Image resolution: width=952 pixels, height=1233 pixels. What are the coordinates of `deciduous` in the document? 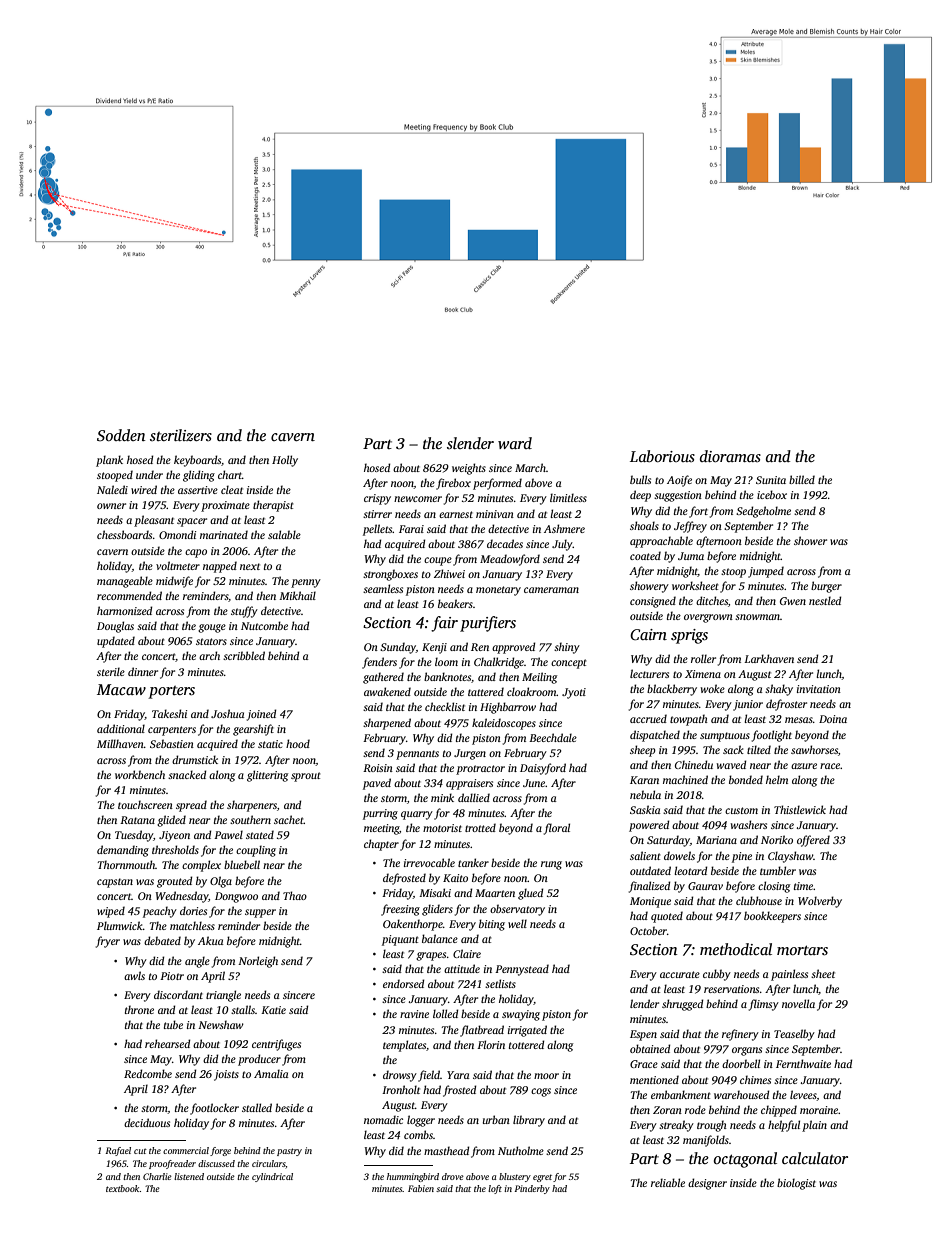 It's located at (147, 1122).
